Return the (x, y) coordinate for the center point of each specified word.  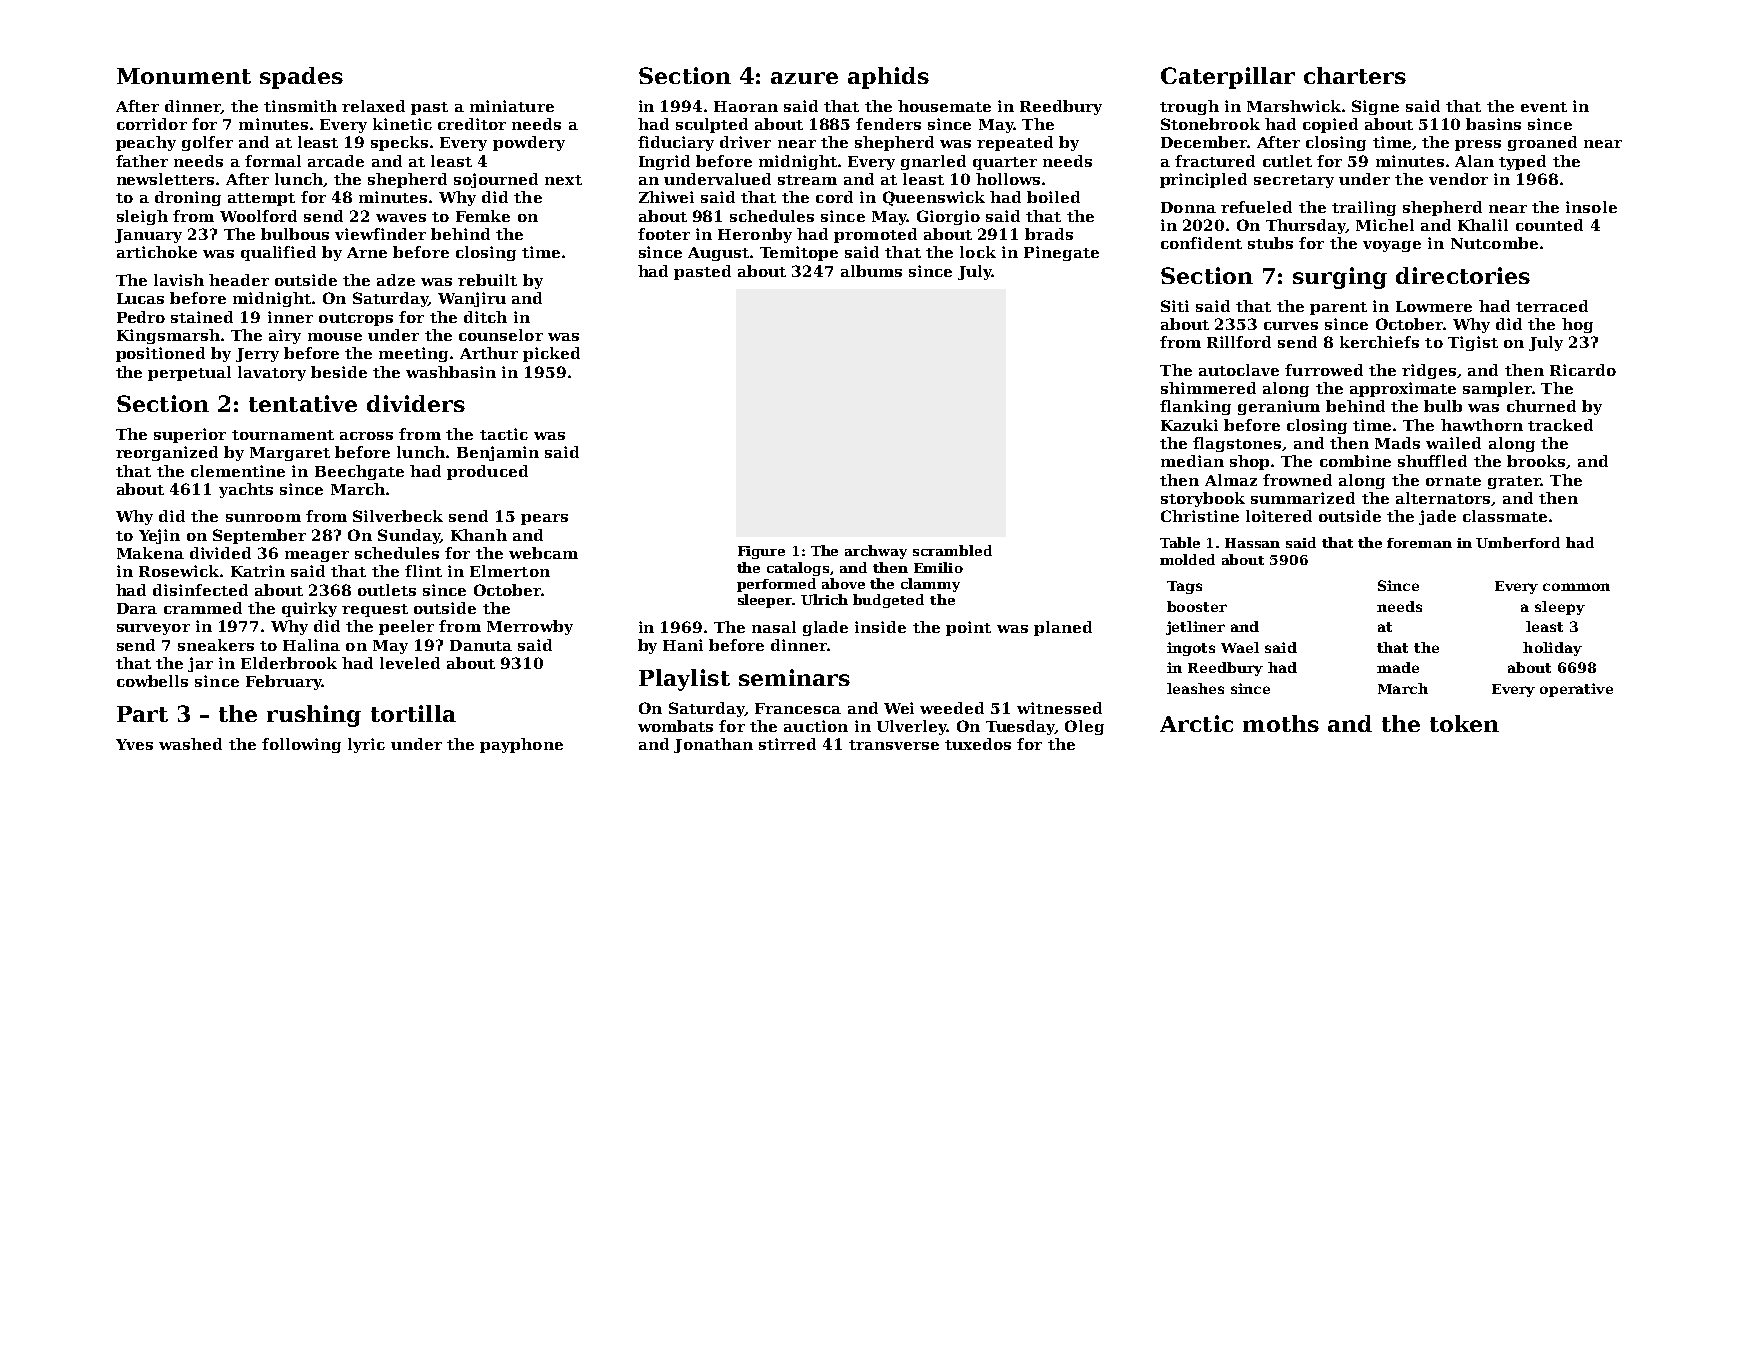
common (1576, 587)
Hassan (1252, 543)
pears (544, 519)
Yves (134, 744)
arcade (336, 161)
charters (1355, 75)
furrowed (1324, 370)
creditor (472, 124)
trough (1189, 107)
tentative (303, 403)
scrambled (952, 550)
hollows (1008, 179)
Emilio (938, 567)
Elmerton (510, 571)
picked (551, 354)
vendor (1458, 179)
